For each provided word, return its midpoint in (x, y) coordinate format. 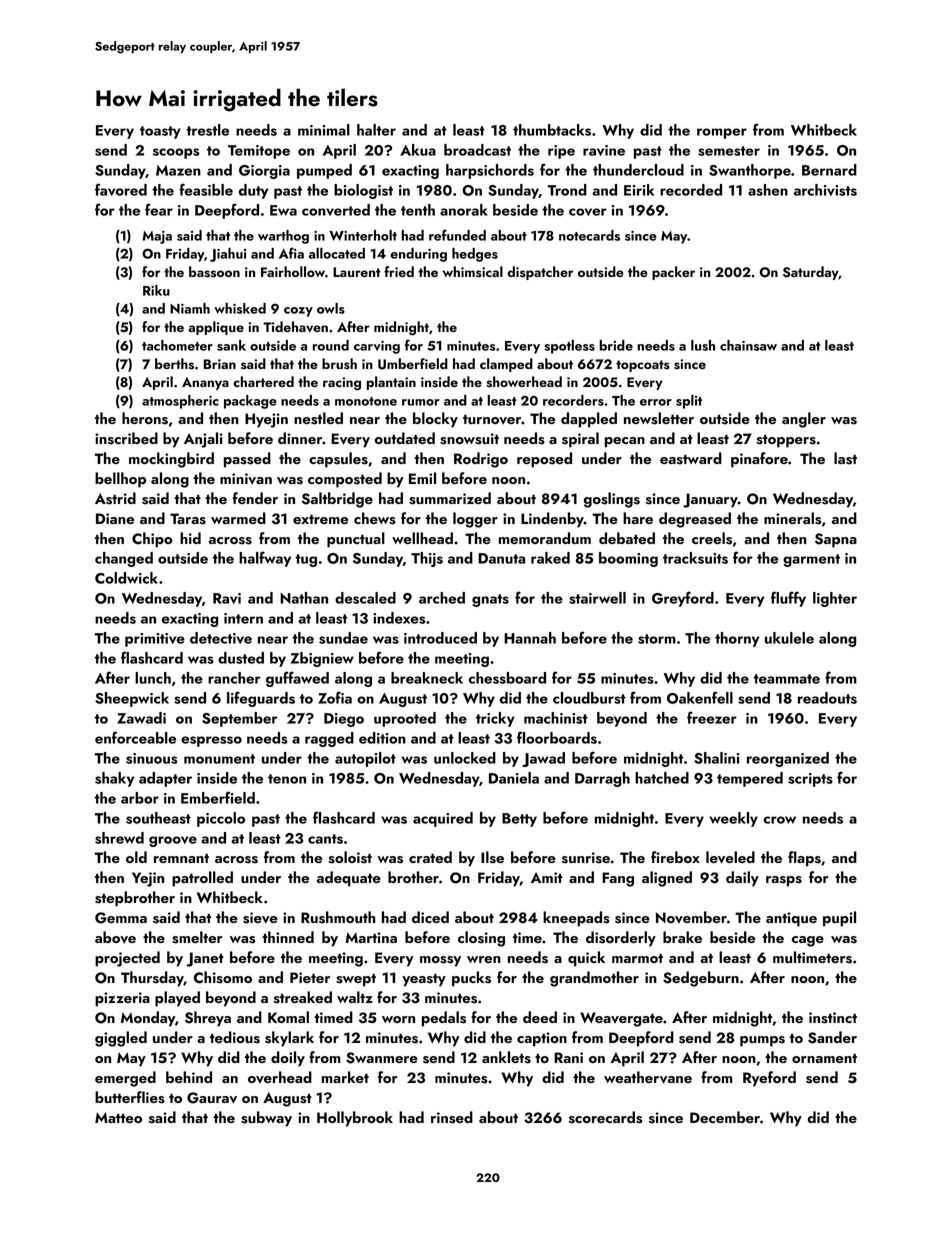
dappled (589, 420)
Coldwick (126, 578)
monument (219, 759)
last (845, 458)
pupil (839, 919)
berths (174, 364)
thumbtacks (552, 130)
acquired (443, 819)
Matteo (118, 1117)
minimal (324, 130)
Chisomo (223, 977)
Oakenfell (700, 697)
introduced (440, 638)
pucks (471, 979)
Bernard (829, 170)
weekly (733, 819)
